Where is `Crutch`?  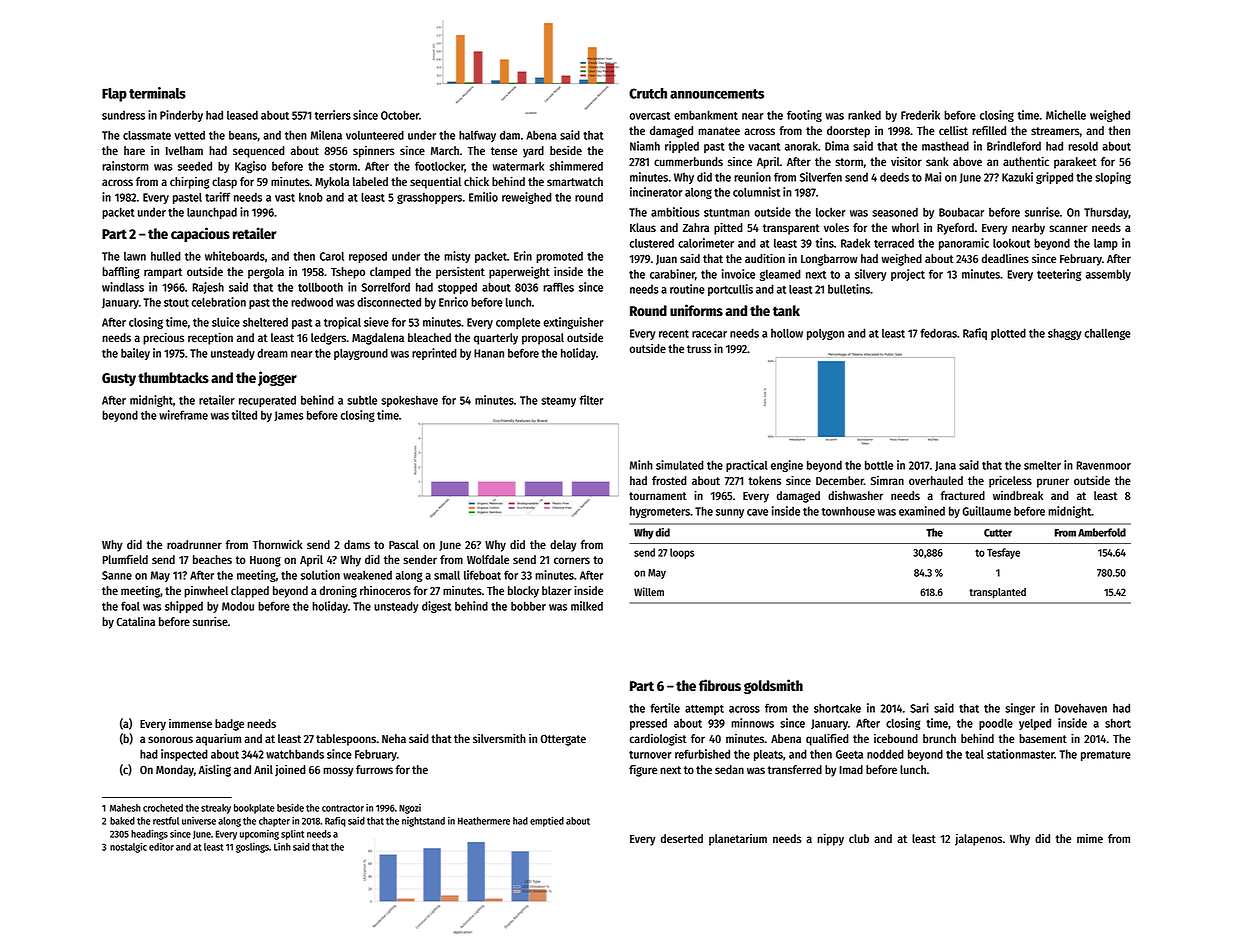
Crutch is located at coordinates (648, 93).
